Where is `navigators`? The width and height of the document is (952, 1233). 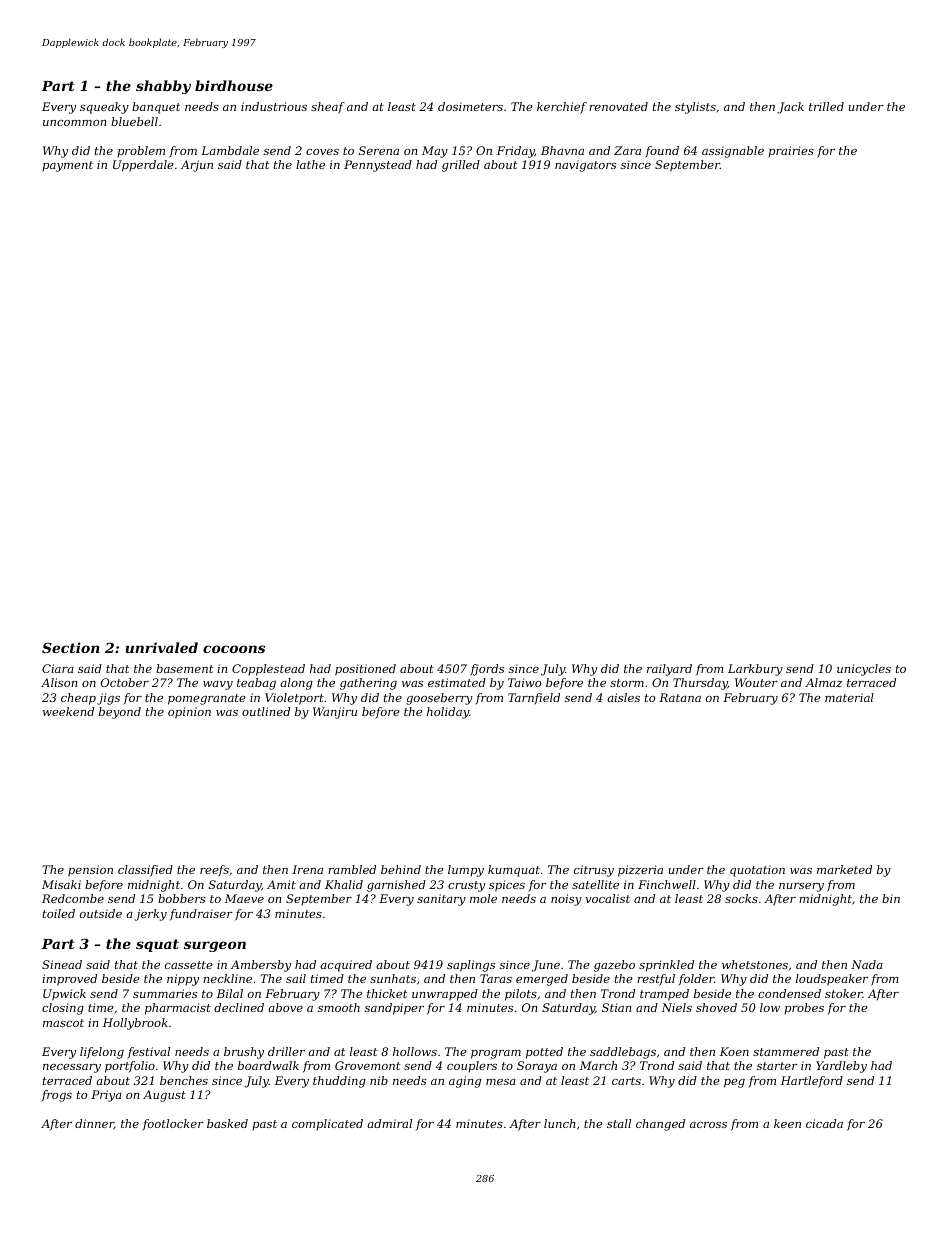
navigators is located at coordinates (585, 166).
